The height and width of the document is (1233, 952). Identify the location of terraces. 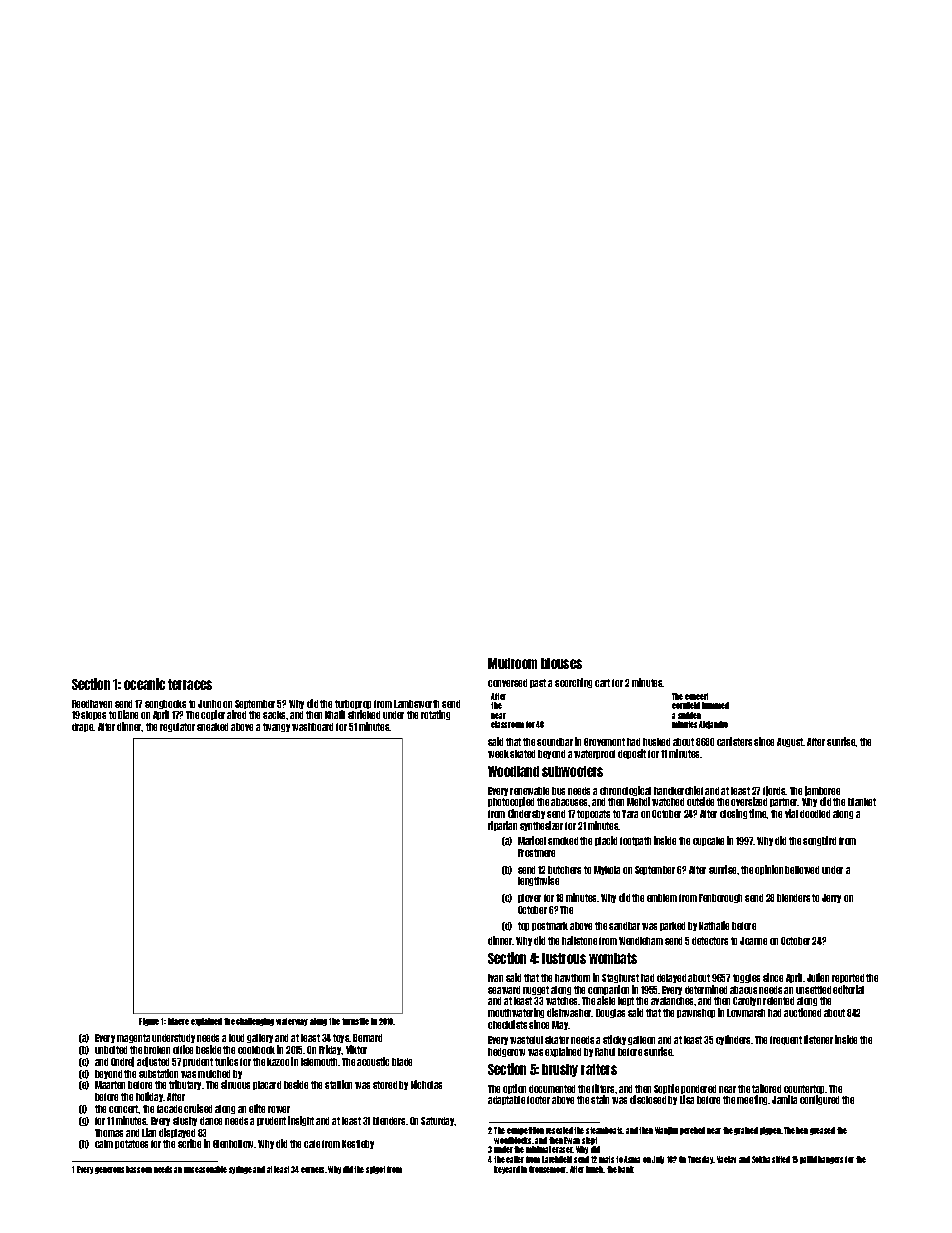
(190, 684).
